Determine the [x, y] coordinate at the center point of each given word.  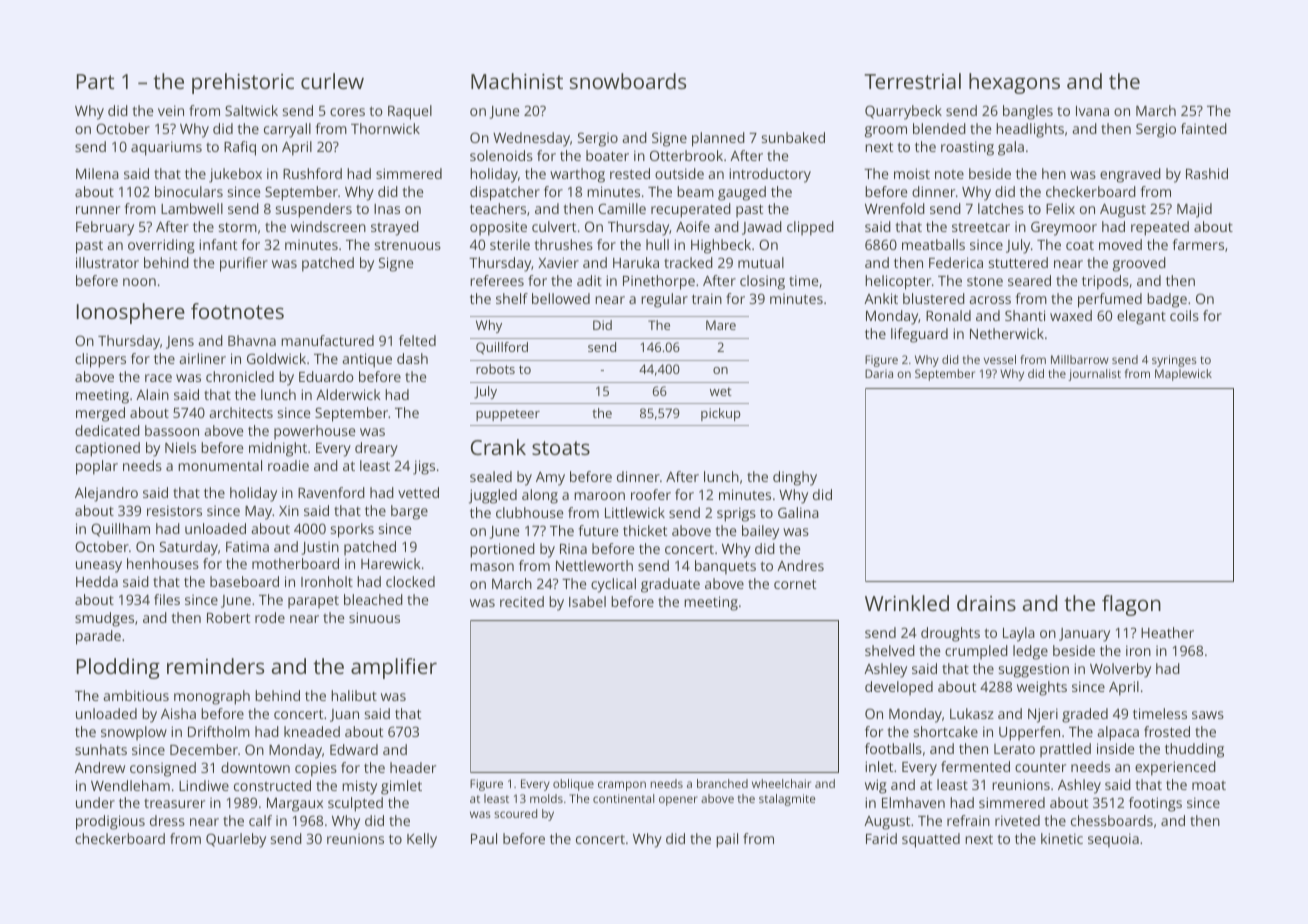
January [1084, 635]
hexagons [1014, 83]
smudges [104, 619]
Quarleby [236, 840]
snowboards [628, 81]
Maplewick [1183, 375]
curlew [332, 81]
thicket [645, 530]
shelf [512, 298]
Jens [180, 342]
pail [727, 840]
